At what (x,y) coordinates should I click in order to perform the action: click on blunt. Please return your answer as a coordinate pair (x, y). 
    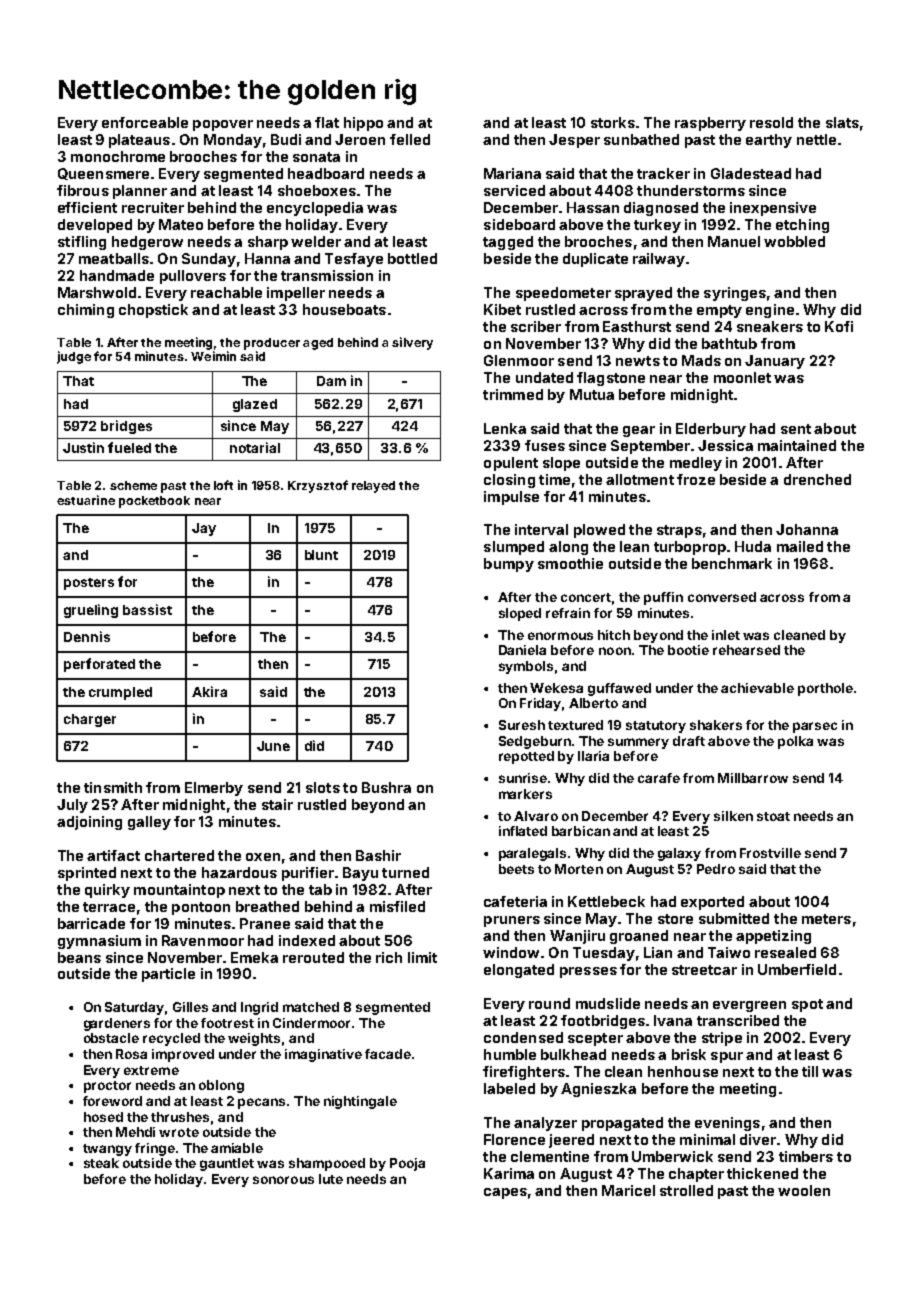
    Looking at the image, I should click on (321, 555).
